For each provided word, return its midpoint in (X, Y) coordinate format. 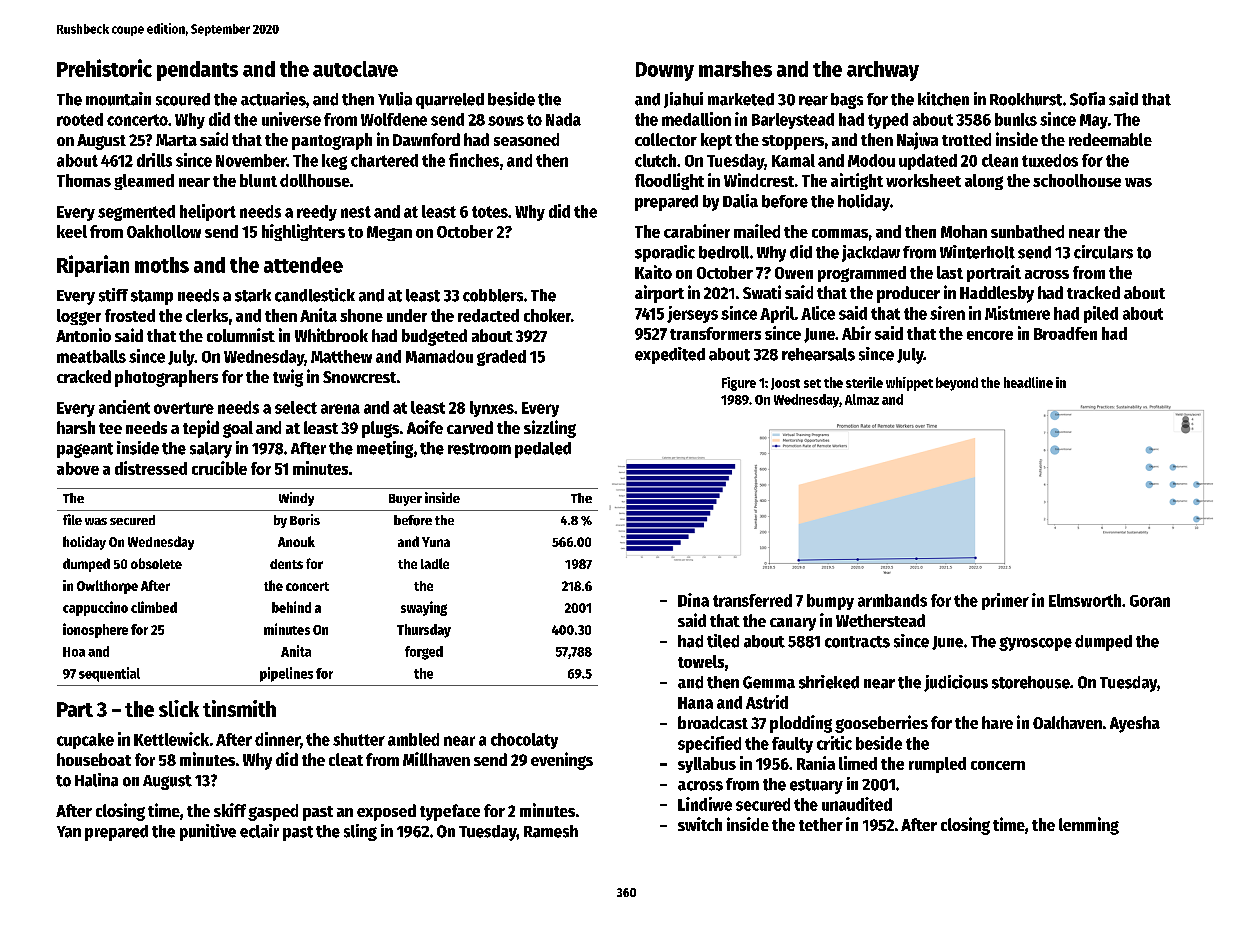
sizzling (550, 429)
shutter (359, 739)
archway (883, 71)
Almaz (862, 399)
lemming (1089, 826)
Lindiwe (705, 804)
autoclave (355, 69)
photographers (166, 378)
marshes (735, 69)
